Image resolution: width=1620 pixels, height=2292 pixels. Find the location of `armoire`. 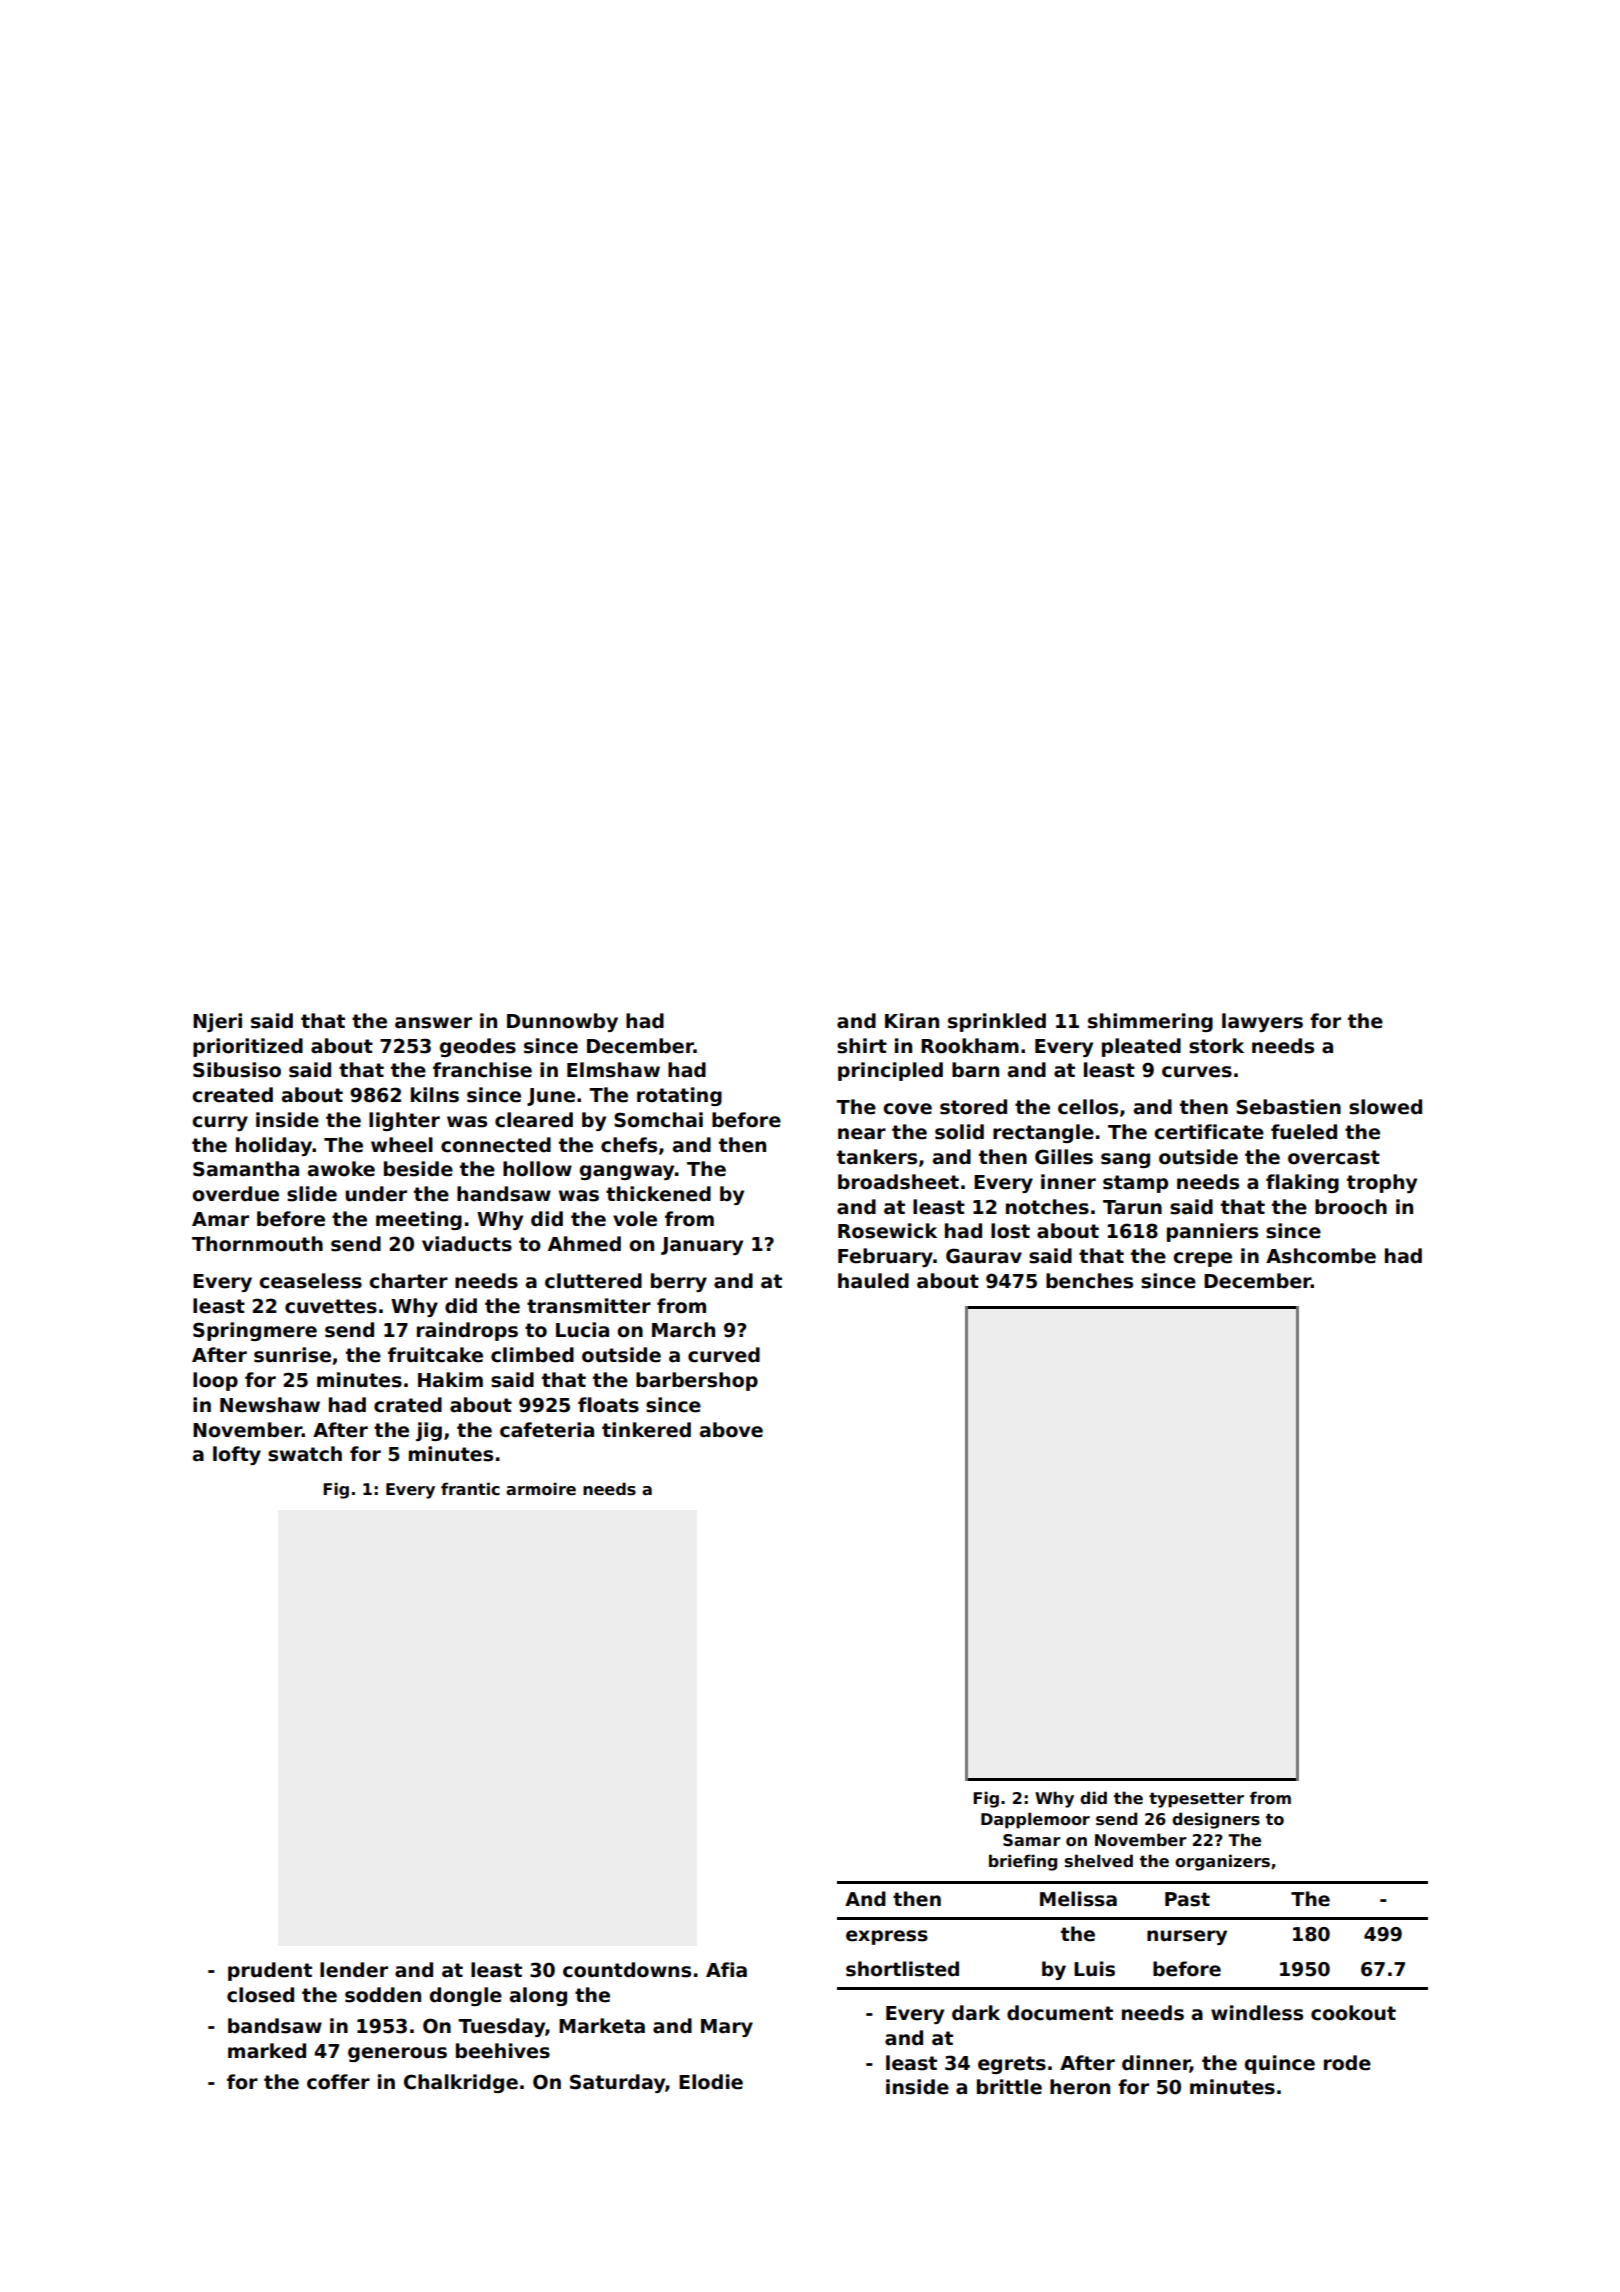

armoire is located at coordinates (541, 1489).
